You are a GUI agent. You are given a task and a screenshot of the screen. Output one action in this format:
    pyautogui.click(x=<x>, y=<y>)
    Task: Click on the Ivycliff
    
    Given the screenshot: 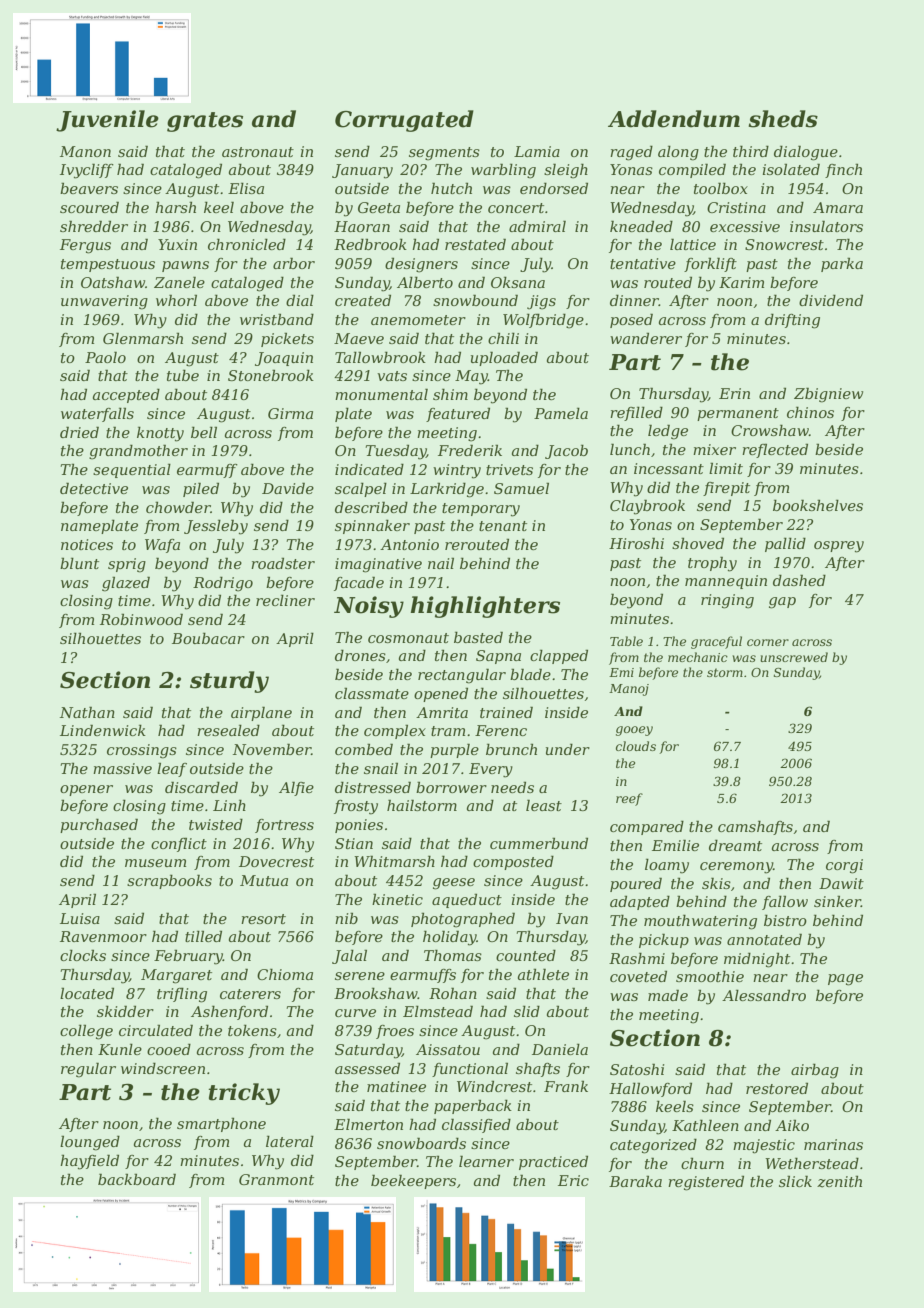 What is the action you would take?
    pyautogui.click(x=87, y=171)
